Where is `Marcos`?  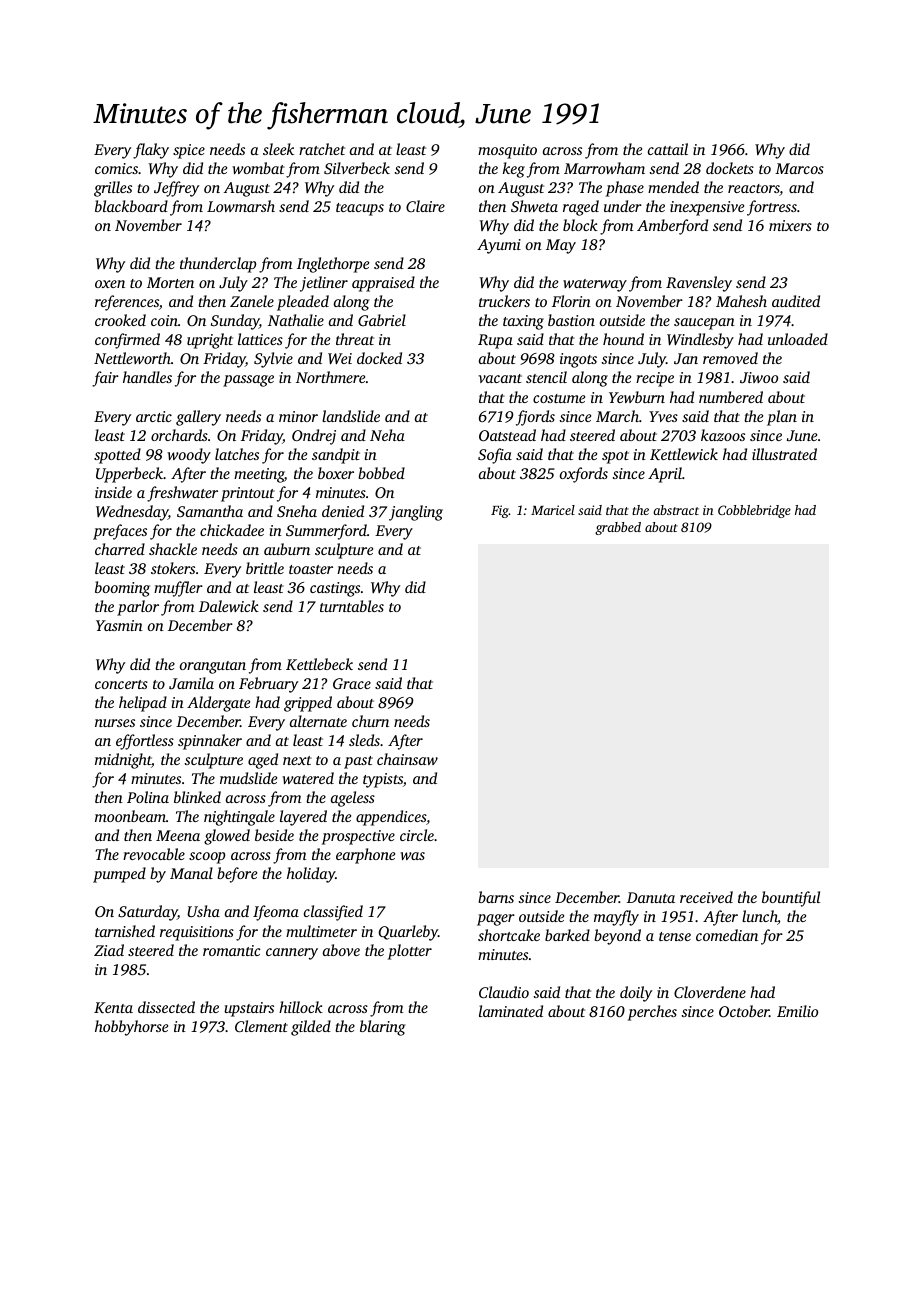
Marcos is located at coordinates (799, 168).
